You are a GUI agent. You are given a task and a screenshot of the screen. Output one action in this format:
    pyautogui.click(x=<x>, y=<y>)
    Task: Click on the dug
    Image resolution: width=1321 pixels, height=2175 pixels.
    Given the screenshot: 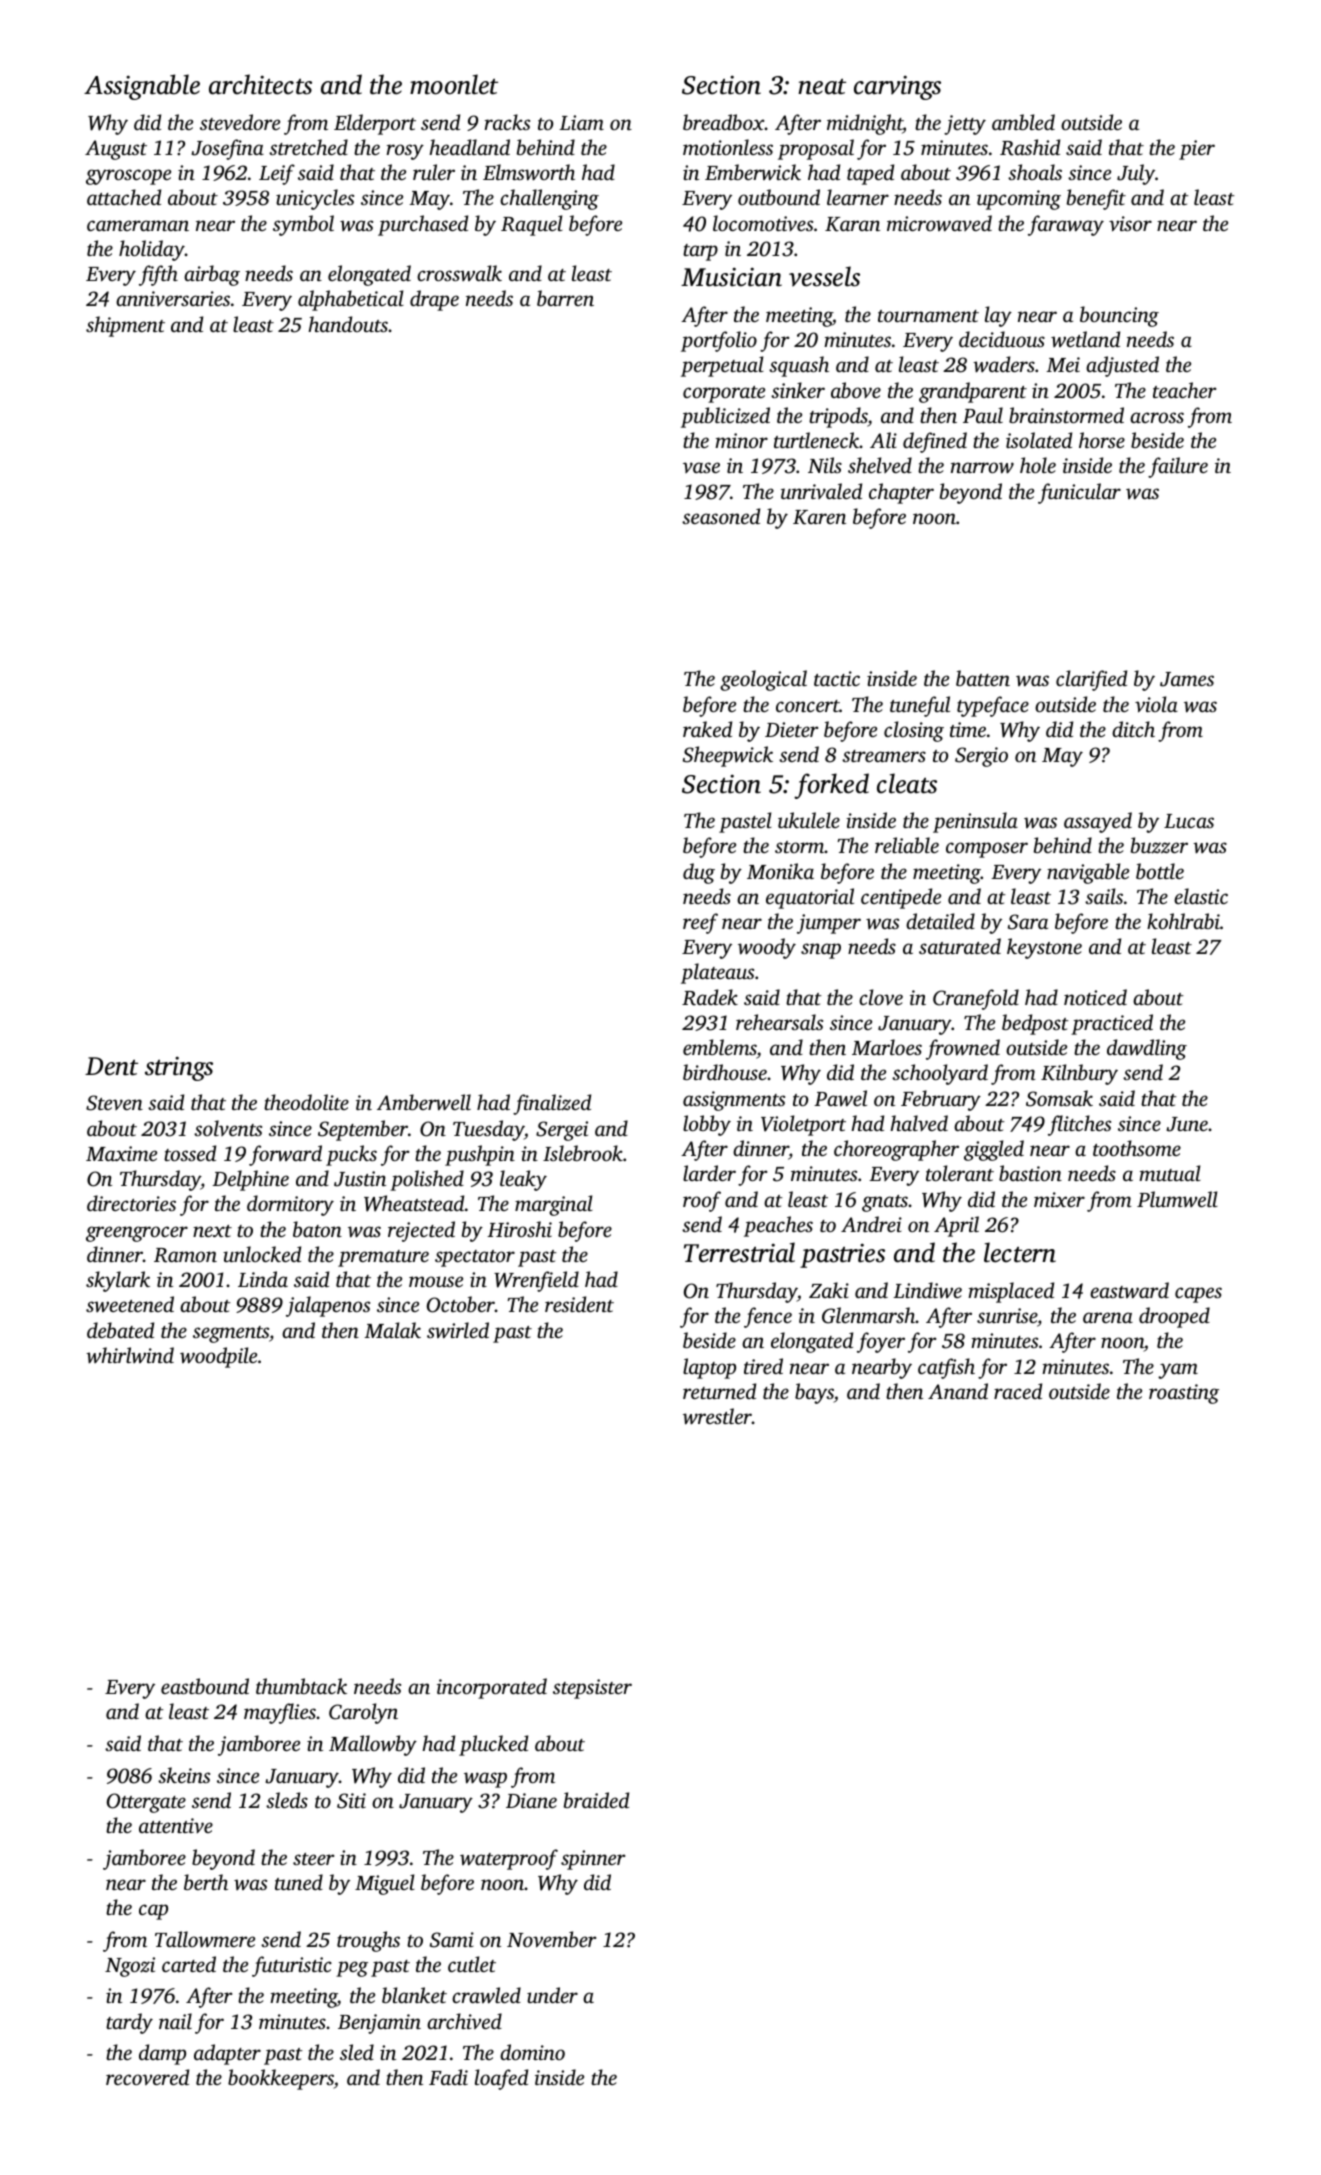 What is the action you would take?
    pyautogui.click(x=699, y=873)
